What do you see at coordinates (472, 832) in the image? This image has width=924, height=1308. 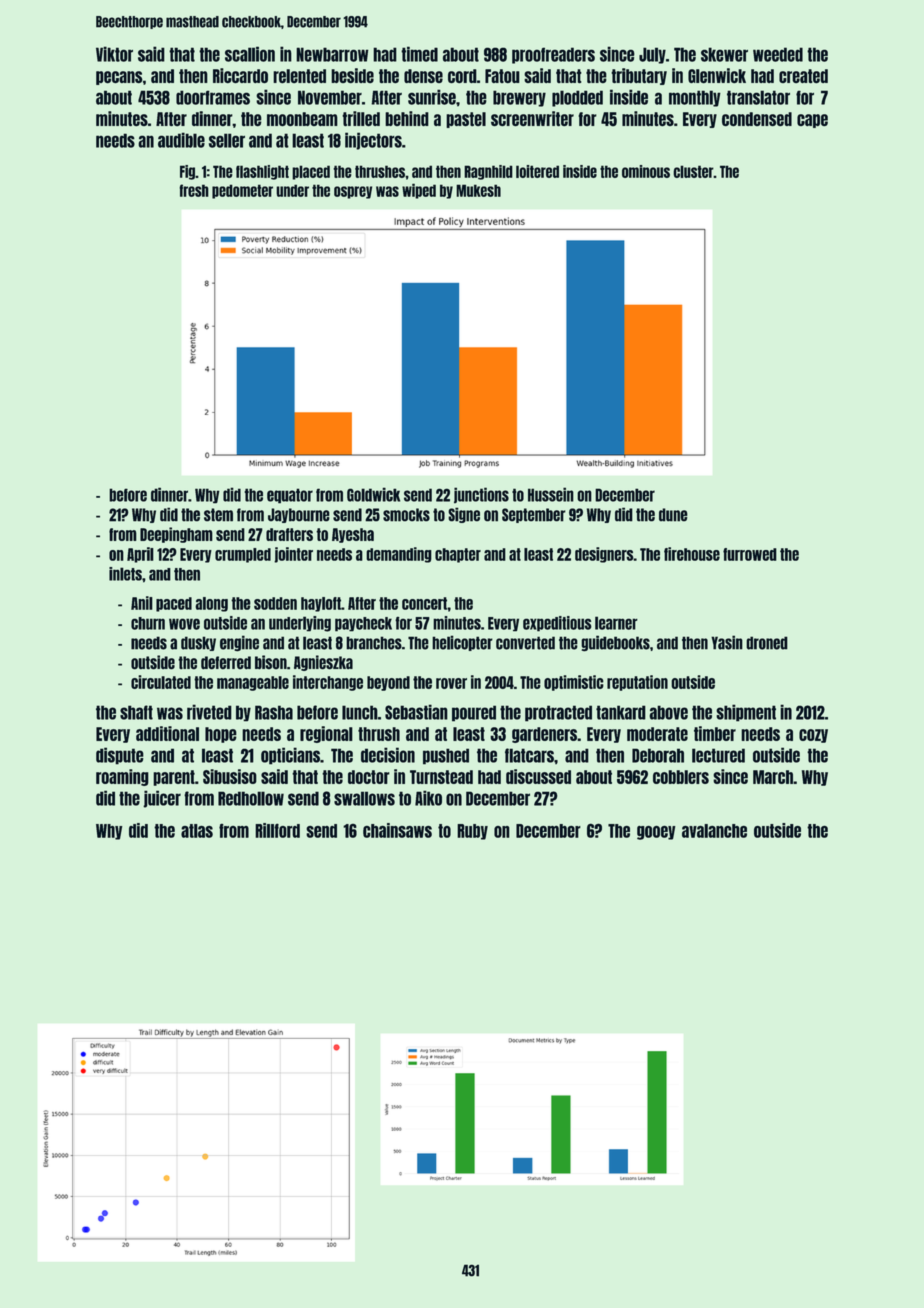 I see `Ruby` at bounding box center [472, 832].
